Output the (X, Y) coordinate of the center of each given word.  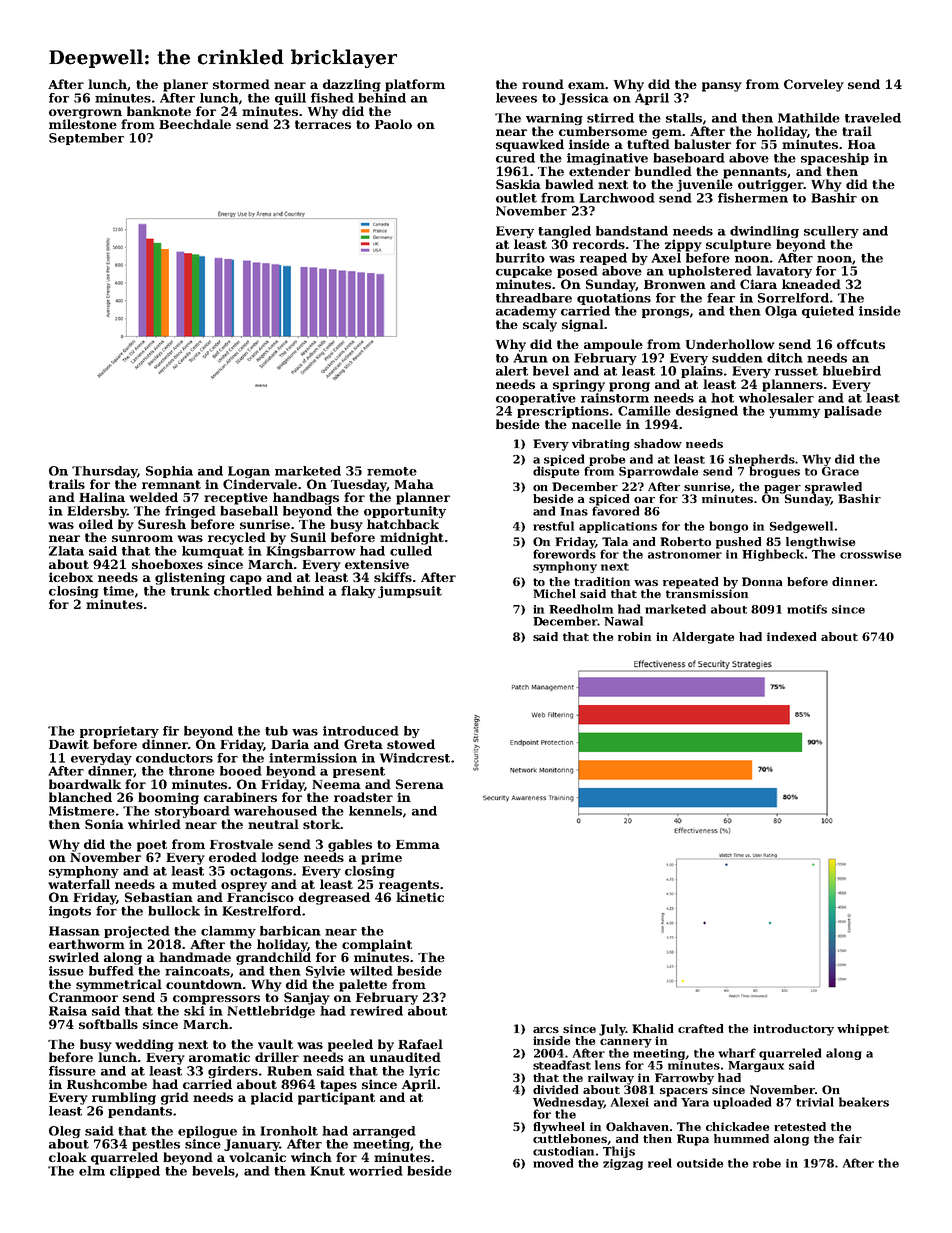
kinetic (420, 897)
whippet (863, 1030)
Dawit (69, 744)
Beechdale (195, 124)
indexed (792, 636)
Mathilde (809, 118)
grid (175, 1098)
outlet (516, 198)
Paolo (393, 124)
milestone (83, 124)
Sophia (169, 472)
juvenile (705, 185)
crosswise (870, 554)
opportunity (405, 512)
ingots (70, 912)
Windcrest (415, 758)
